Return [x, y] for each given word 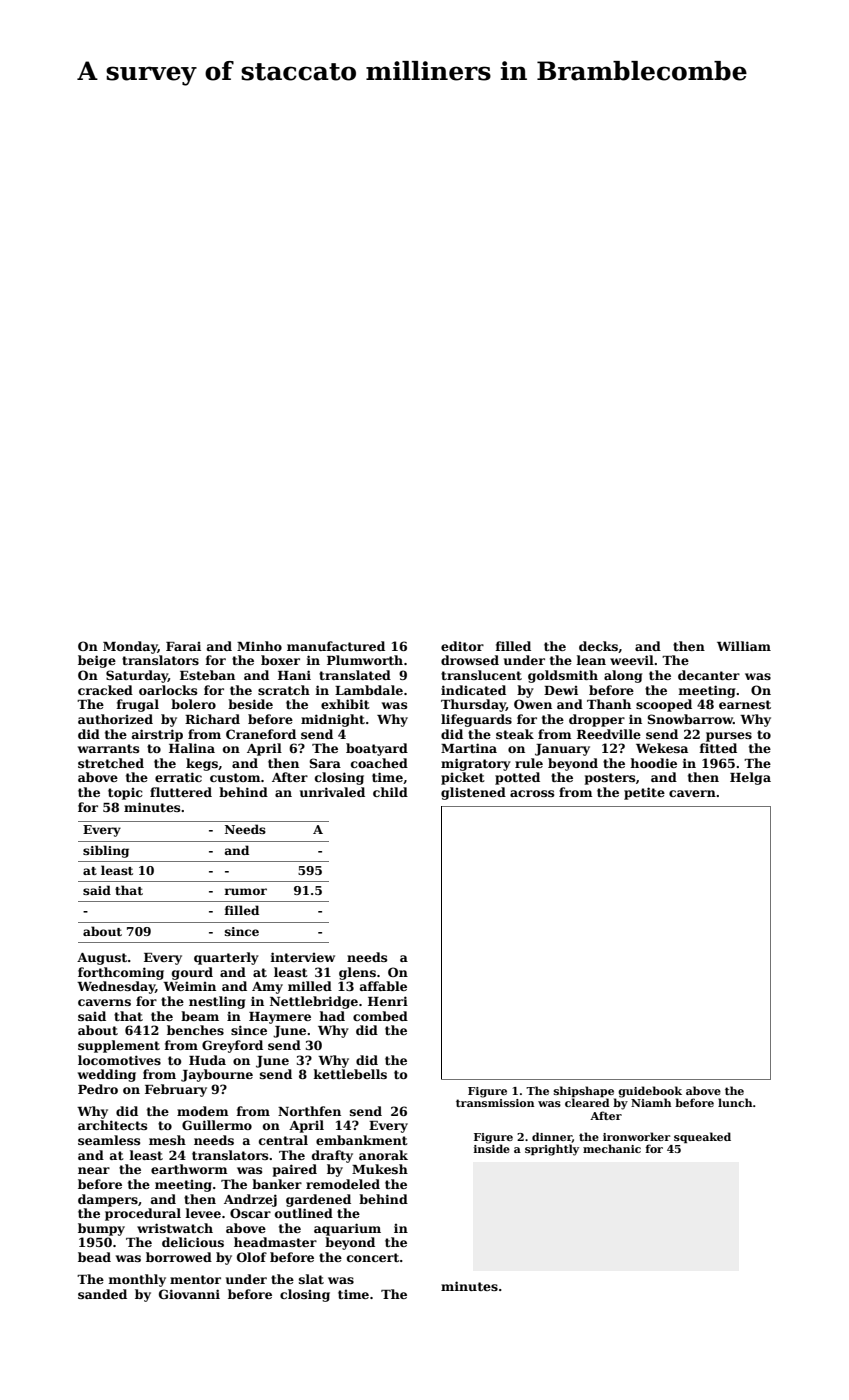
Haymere [280, 1018]
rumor [245, 891]
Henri [388, 1001]
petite [644, 793]
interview [302, 957]
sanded [102, 1294]
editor [462, 646]
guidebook [650, 1092]
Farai [183, 646]
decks [598, 646]
